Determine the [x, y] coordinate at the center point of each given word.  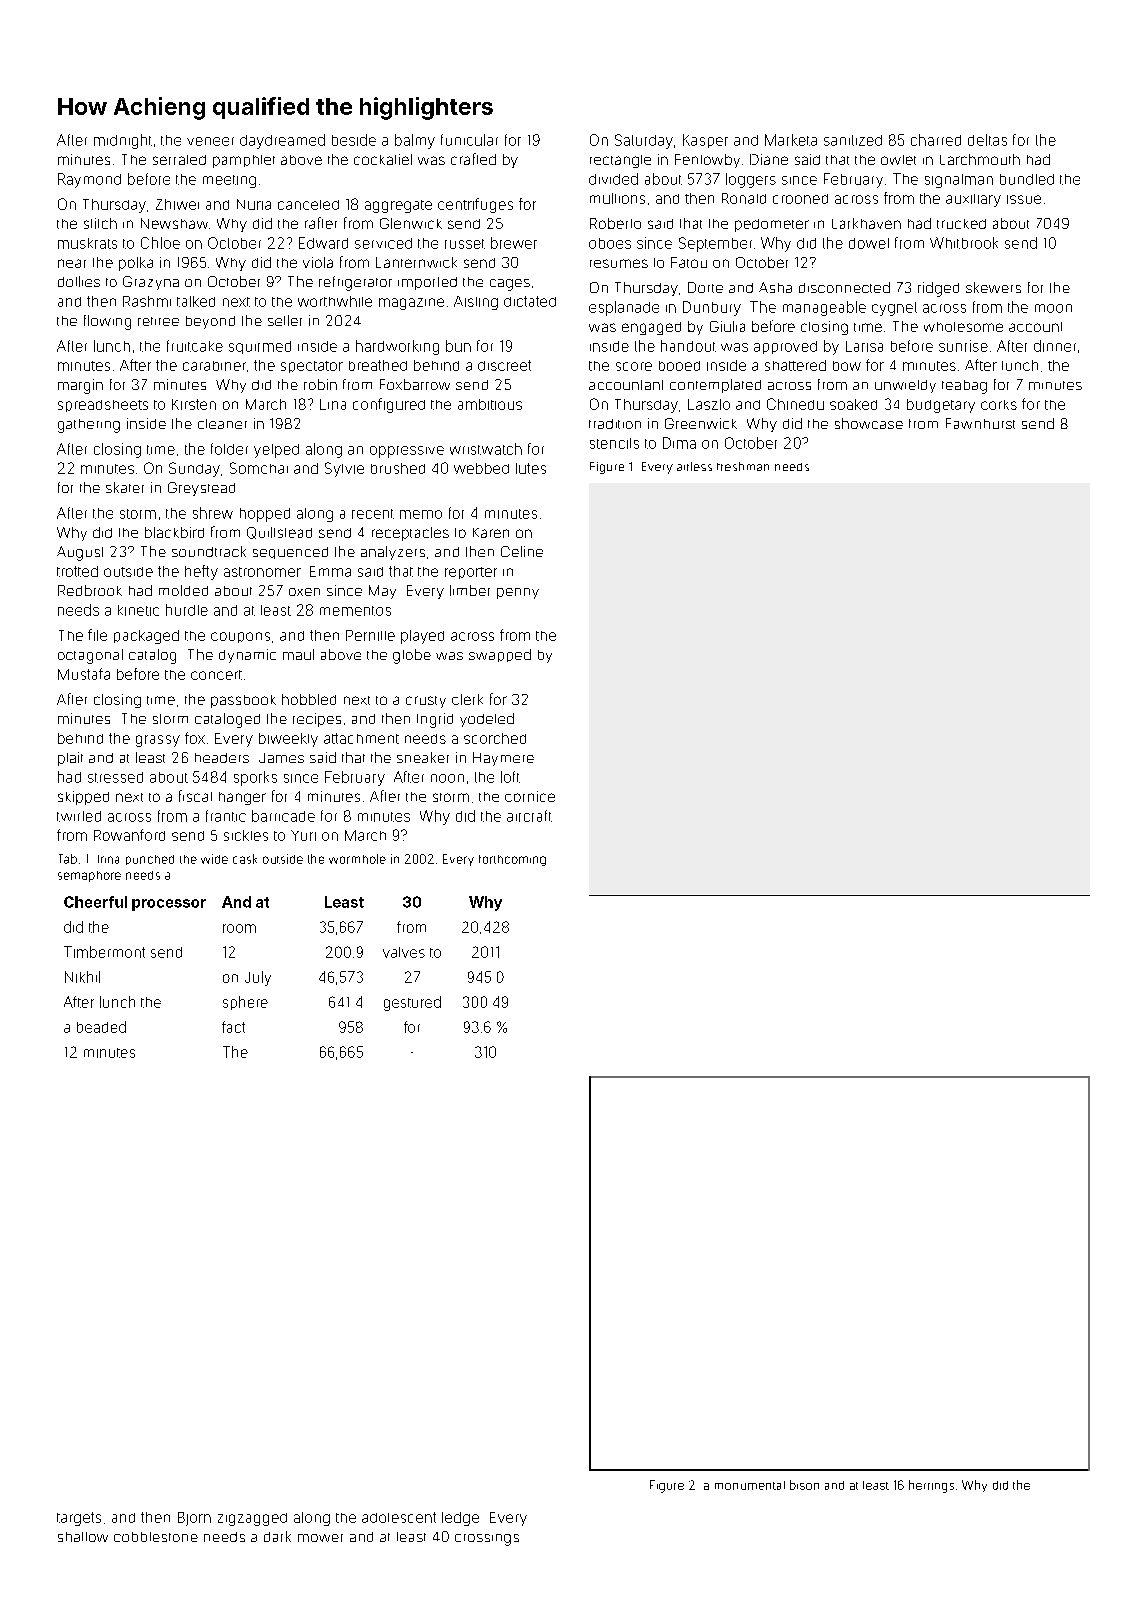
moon [1053, 308]
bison [804, 1485]
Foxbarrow [415, 384]
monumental [750, 1485]
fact [233, 1027]
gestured [412, 1003]
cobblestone [156, 1537]
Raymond [89, 180]
